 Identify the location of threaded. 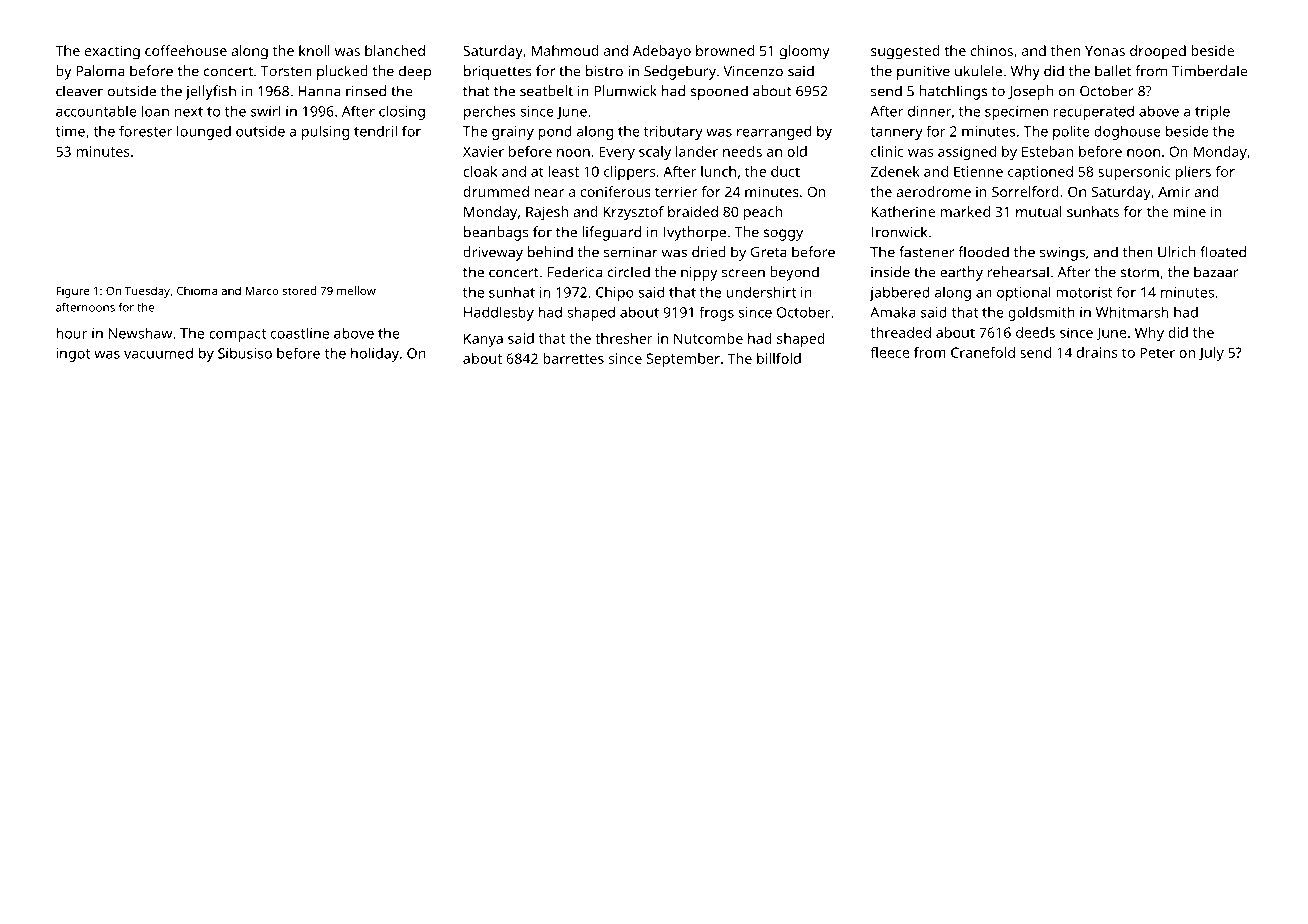
(900, 332).
